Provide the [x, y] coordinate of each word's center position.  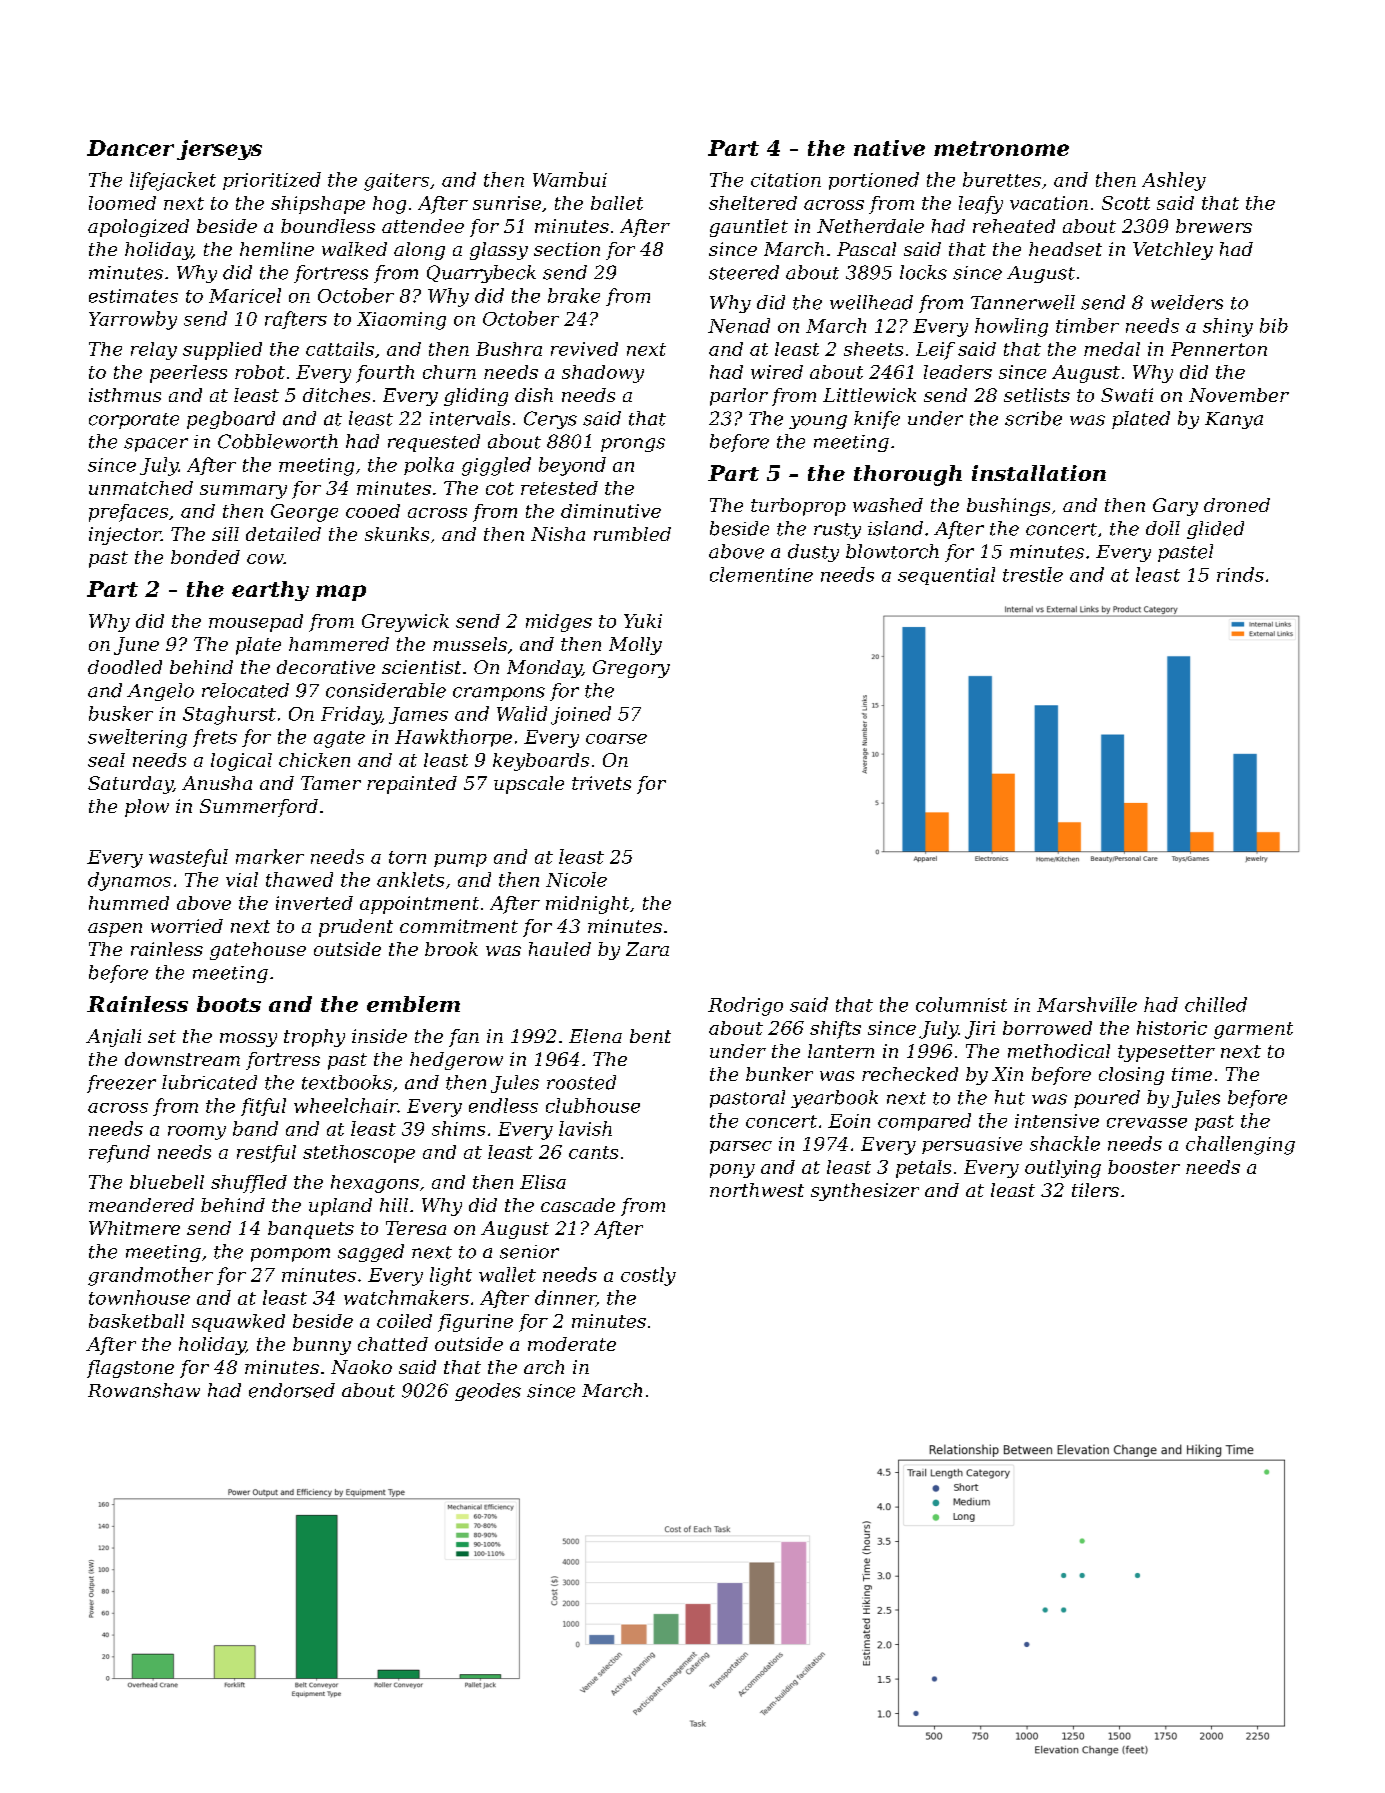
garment [1253, 1030]
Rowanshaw [144, 1390]
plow [147, 808]
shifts [835, 1030]
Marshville [1087, 1004]
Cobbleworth [278, 441]
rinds [1240, 574]
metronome [1001, 148]
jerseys [219, 150]
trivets [601, 783]
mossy [248, 1040]
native [889, 148]
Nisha [558, 534]
